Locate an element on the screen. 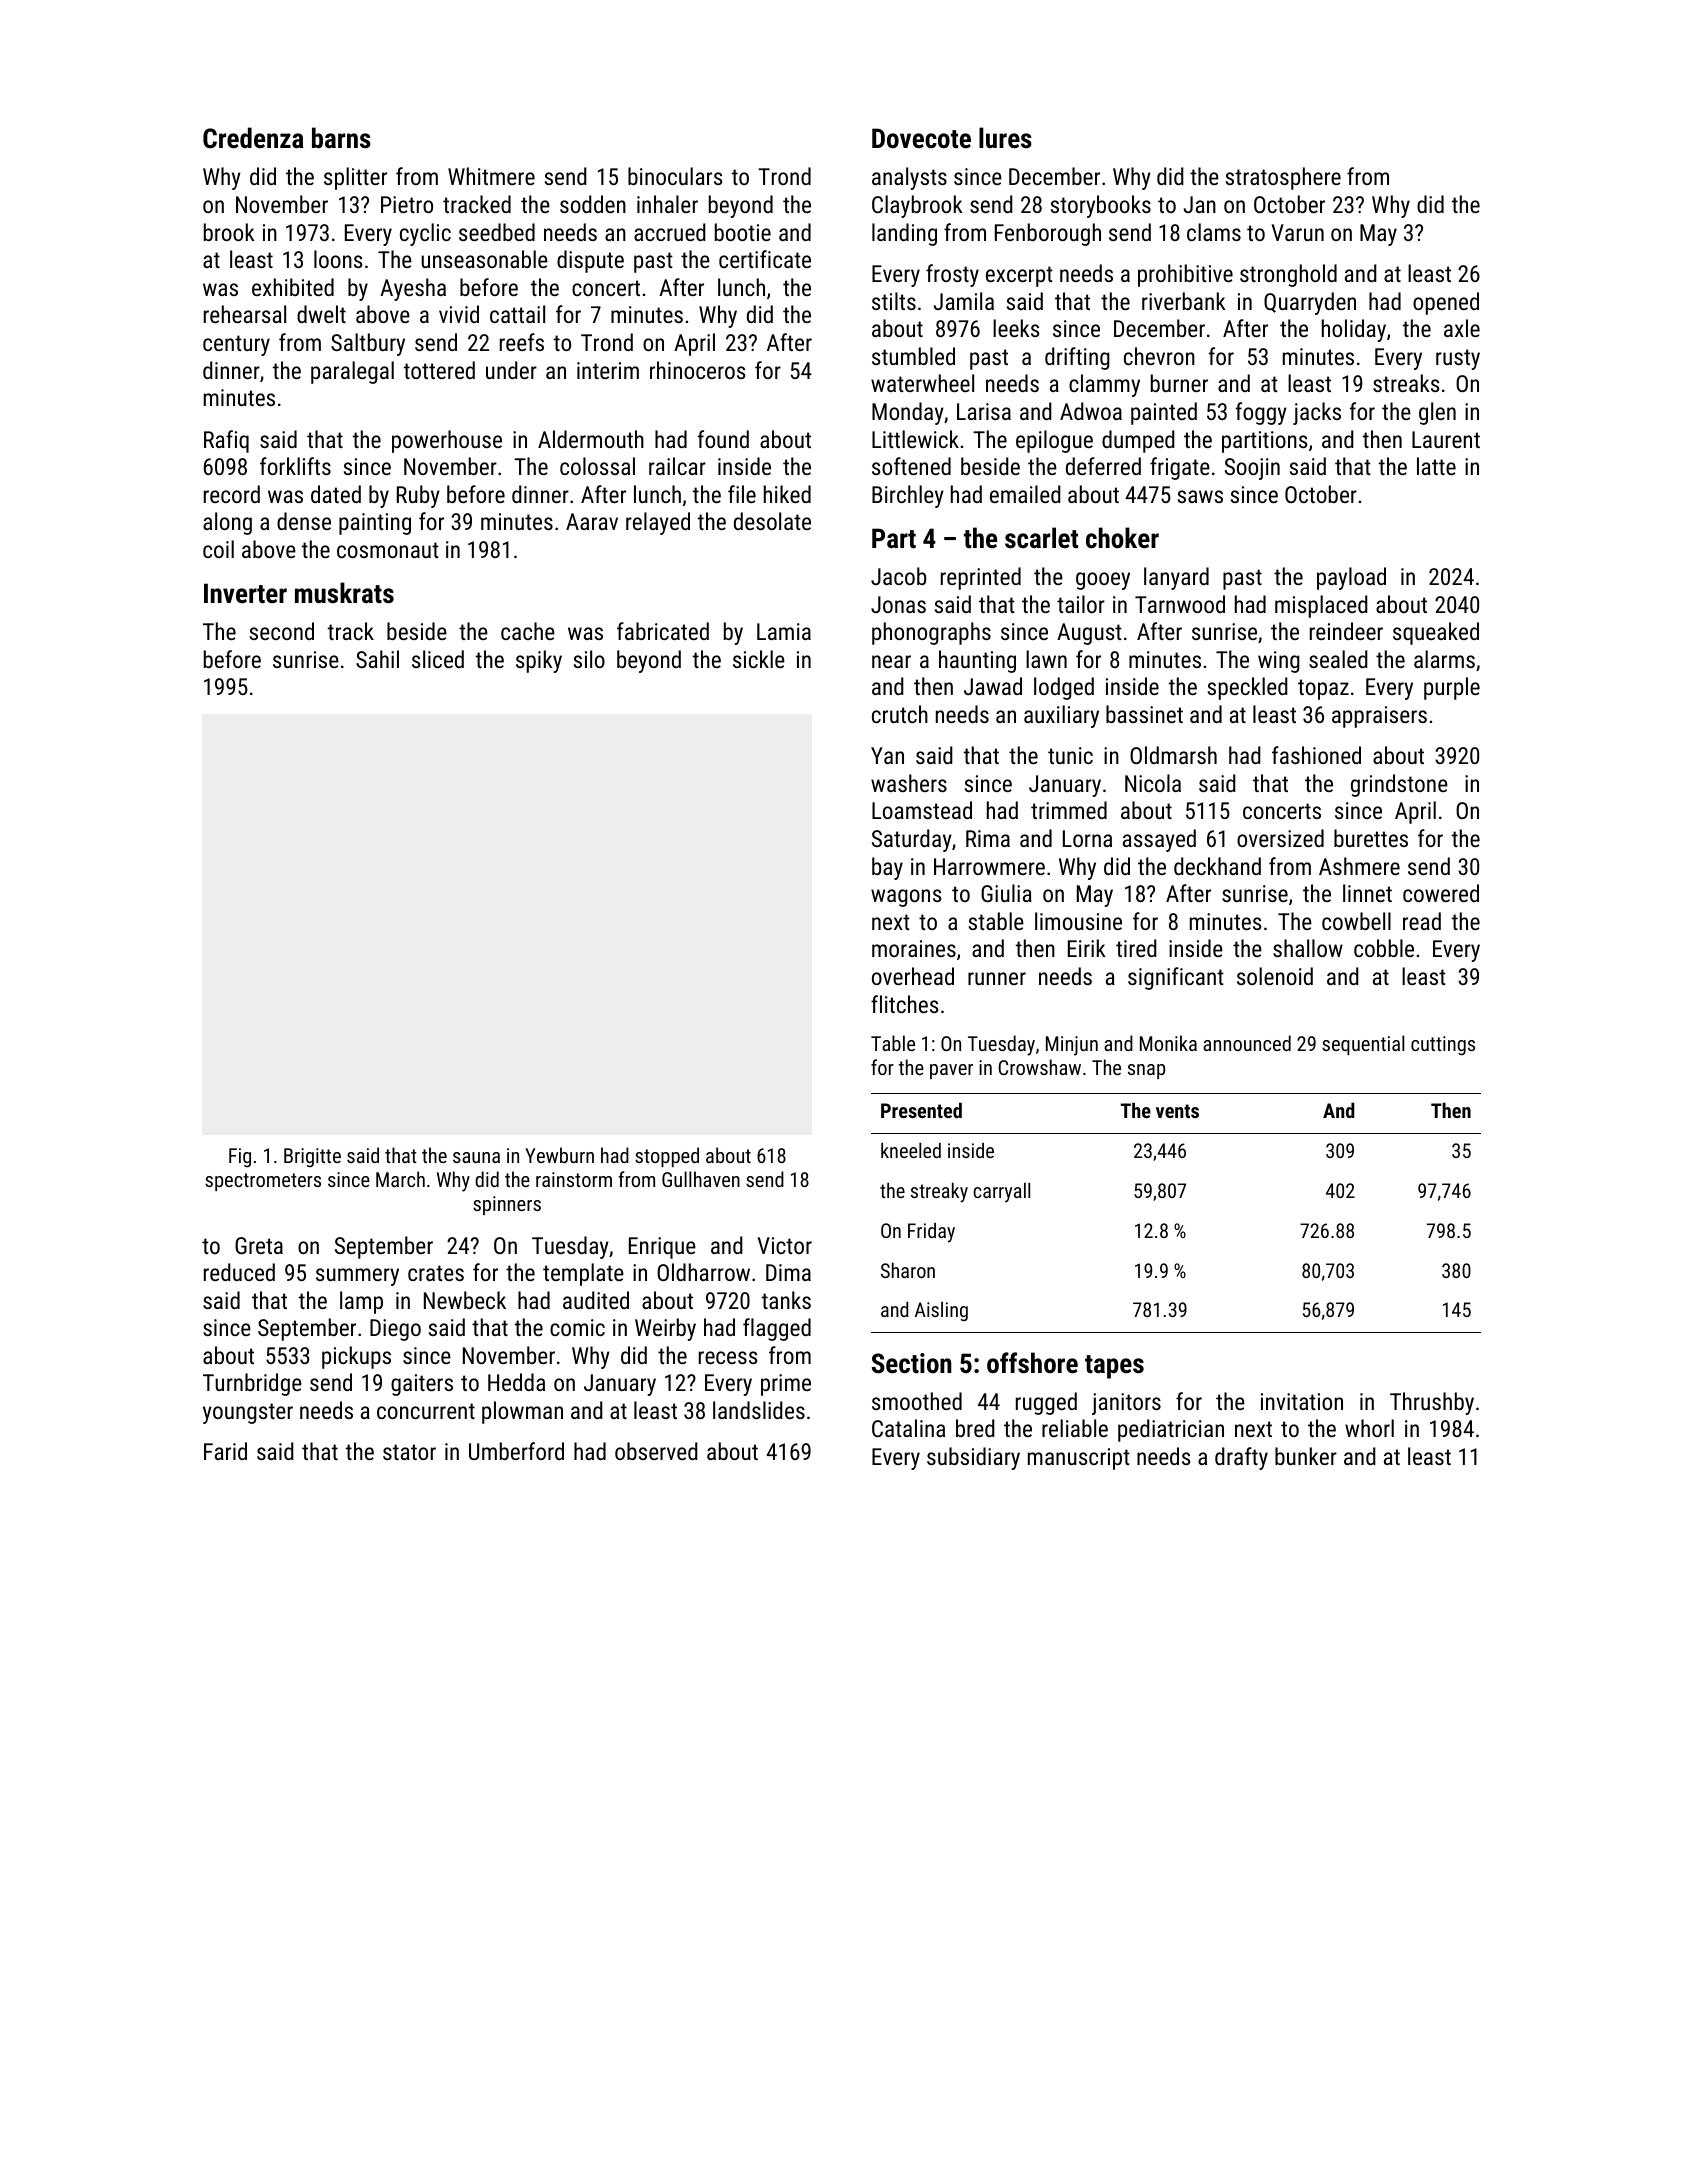  bay is located at coordinates (887, 868).
